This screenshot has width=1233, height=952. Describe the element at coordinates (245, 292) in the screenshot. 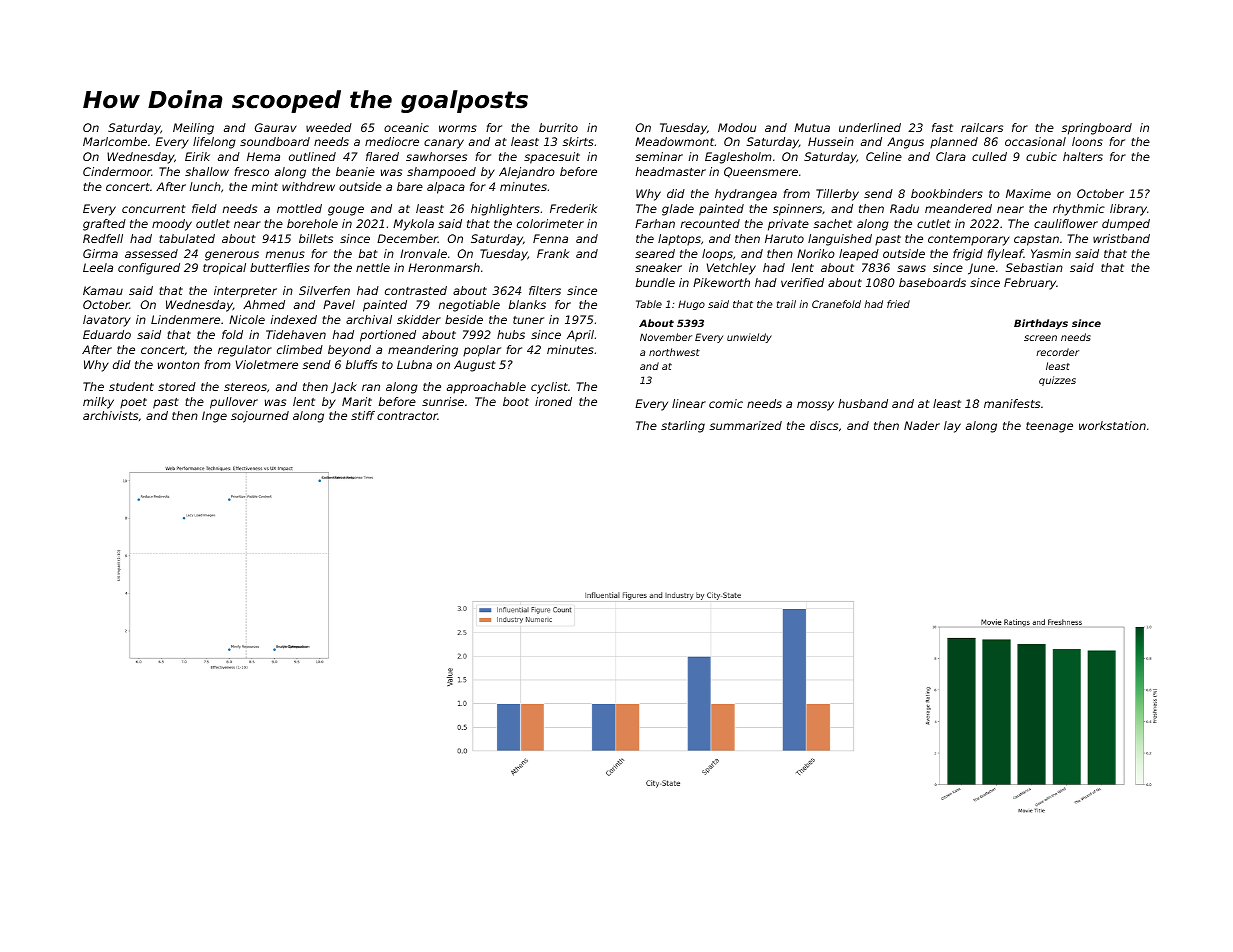

I see `interpreter` at that location.
